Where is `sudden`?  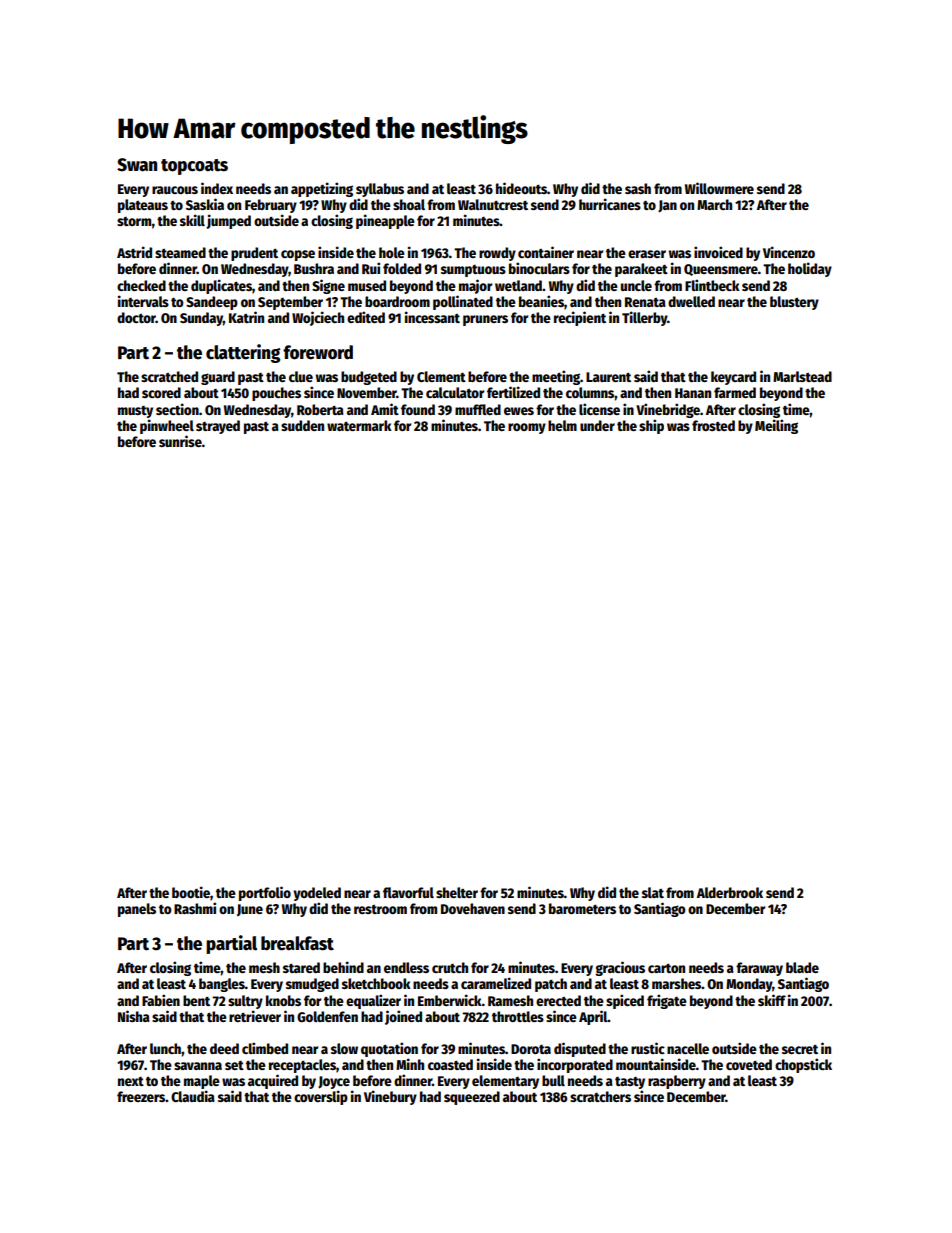 sudden is located at coordinates (302, 425).
